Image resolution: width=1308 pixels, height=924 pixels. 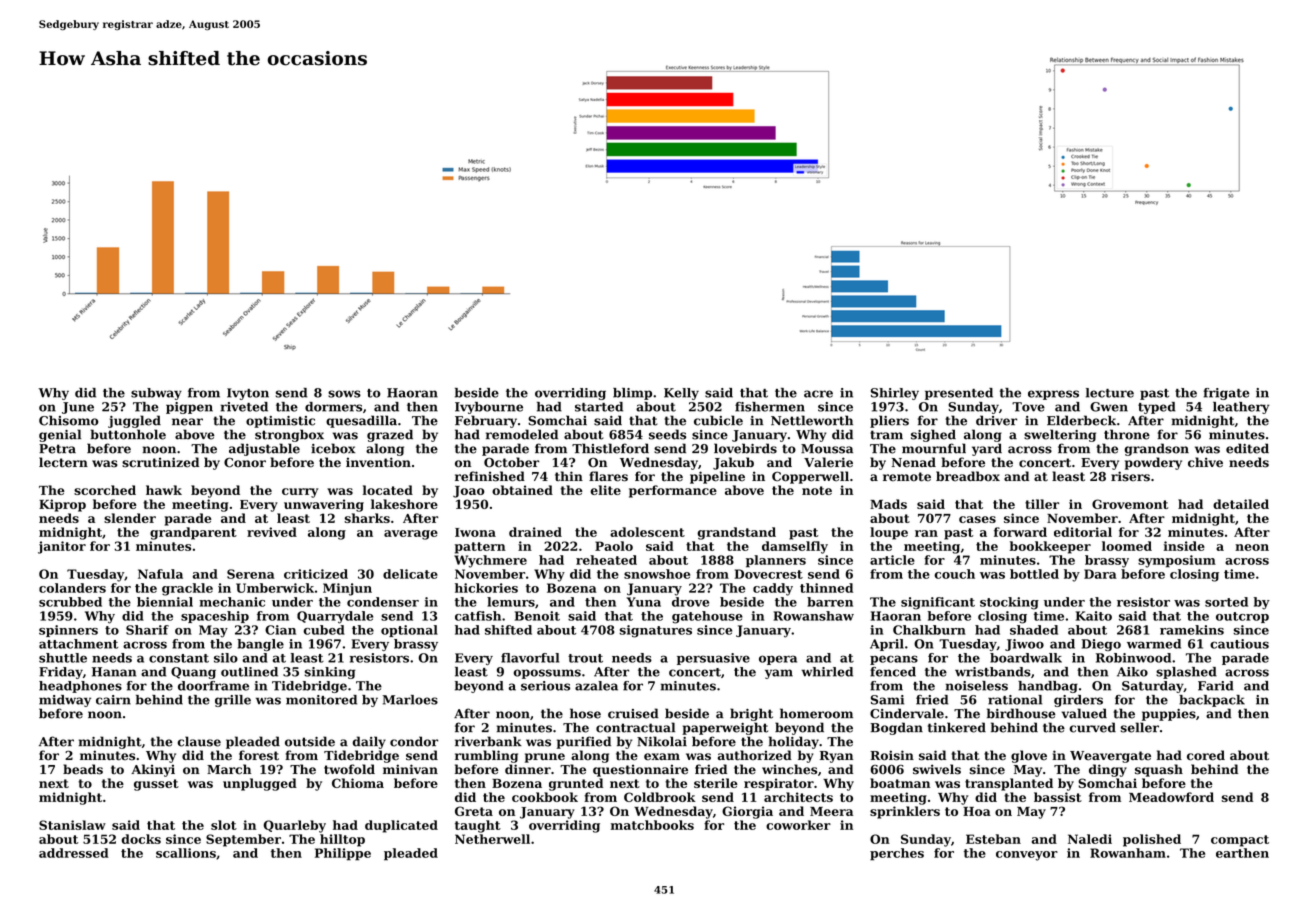 I want to click on perches, so click(x=897, y=854).
